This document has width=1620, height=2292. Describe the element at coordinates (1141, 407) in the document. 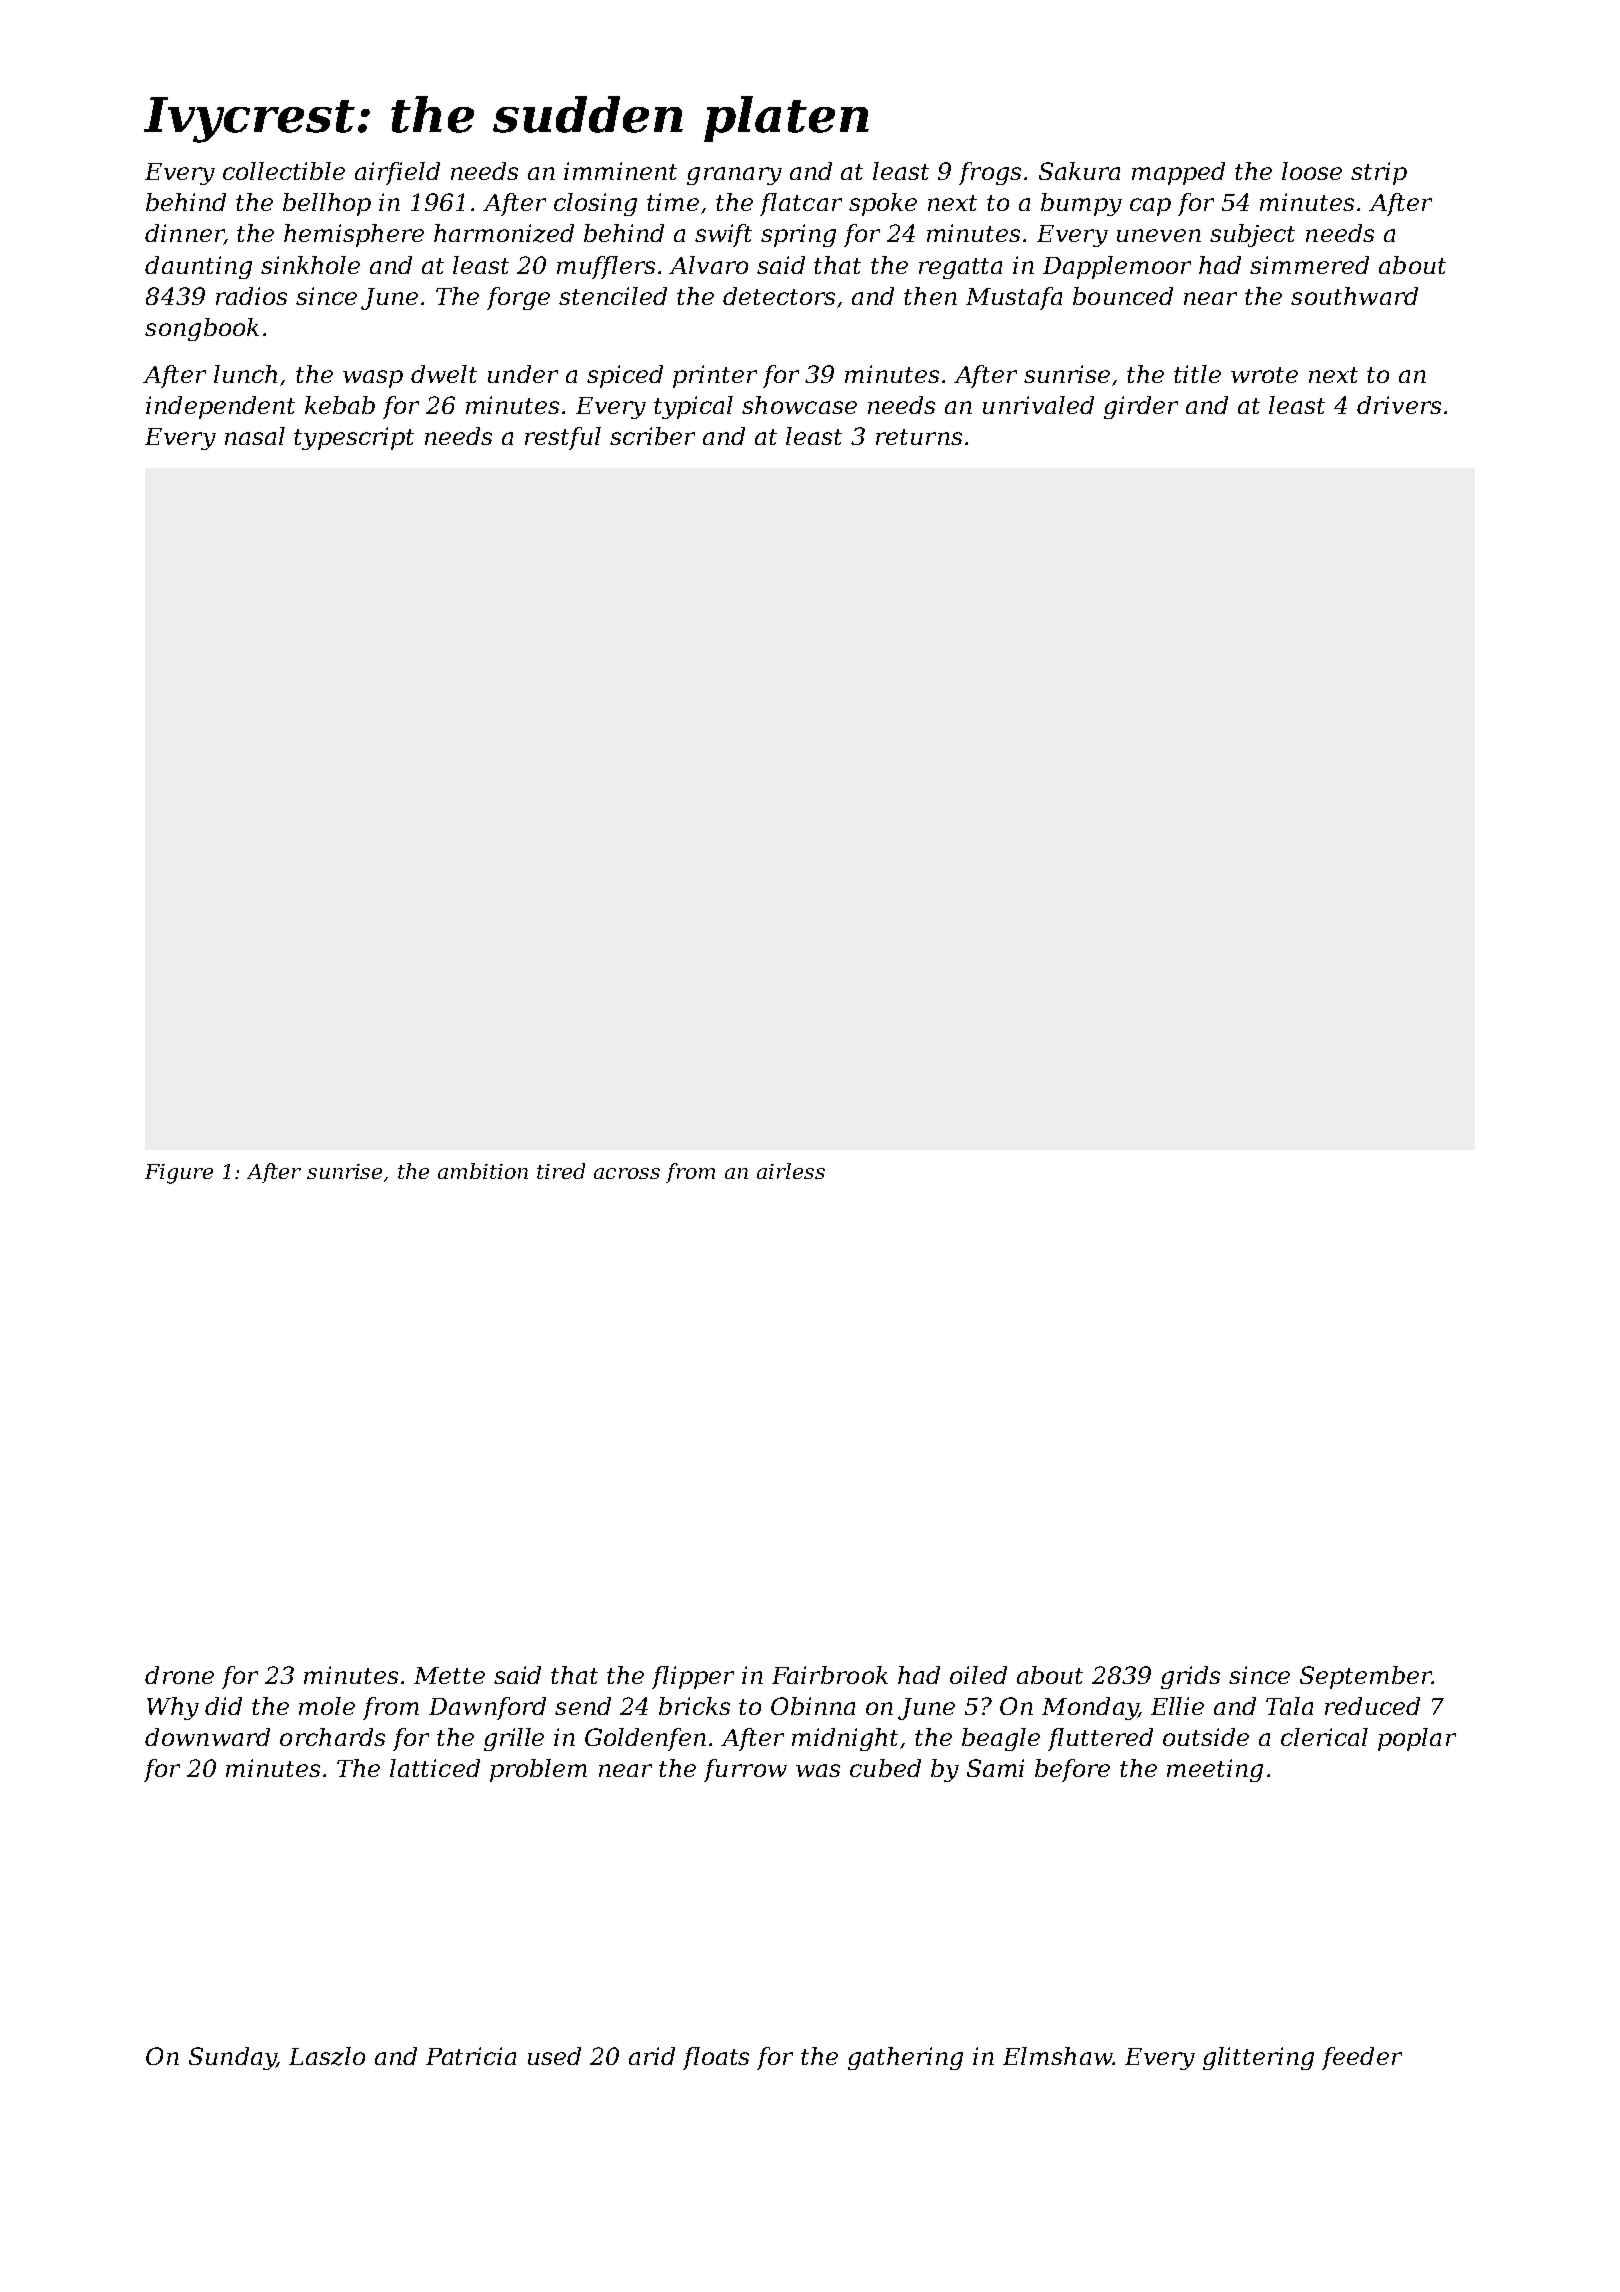

I see `girder` at that location.
